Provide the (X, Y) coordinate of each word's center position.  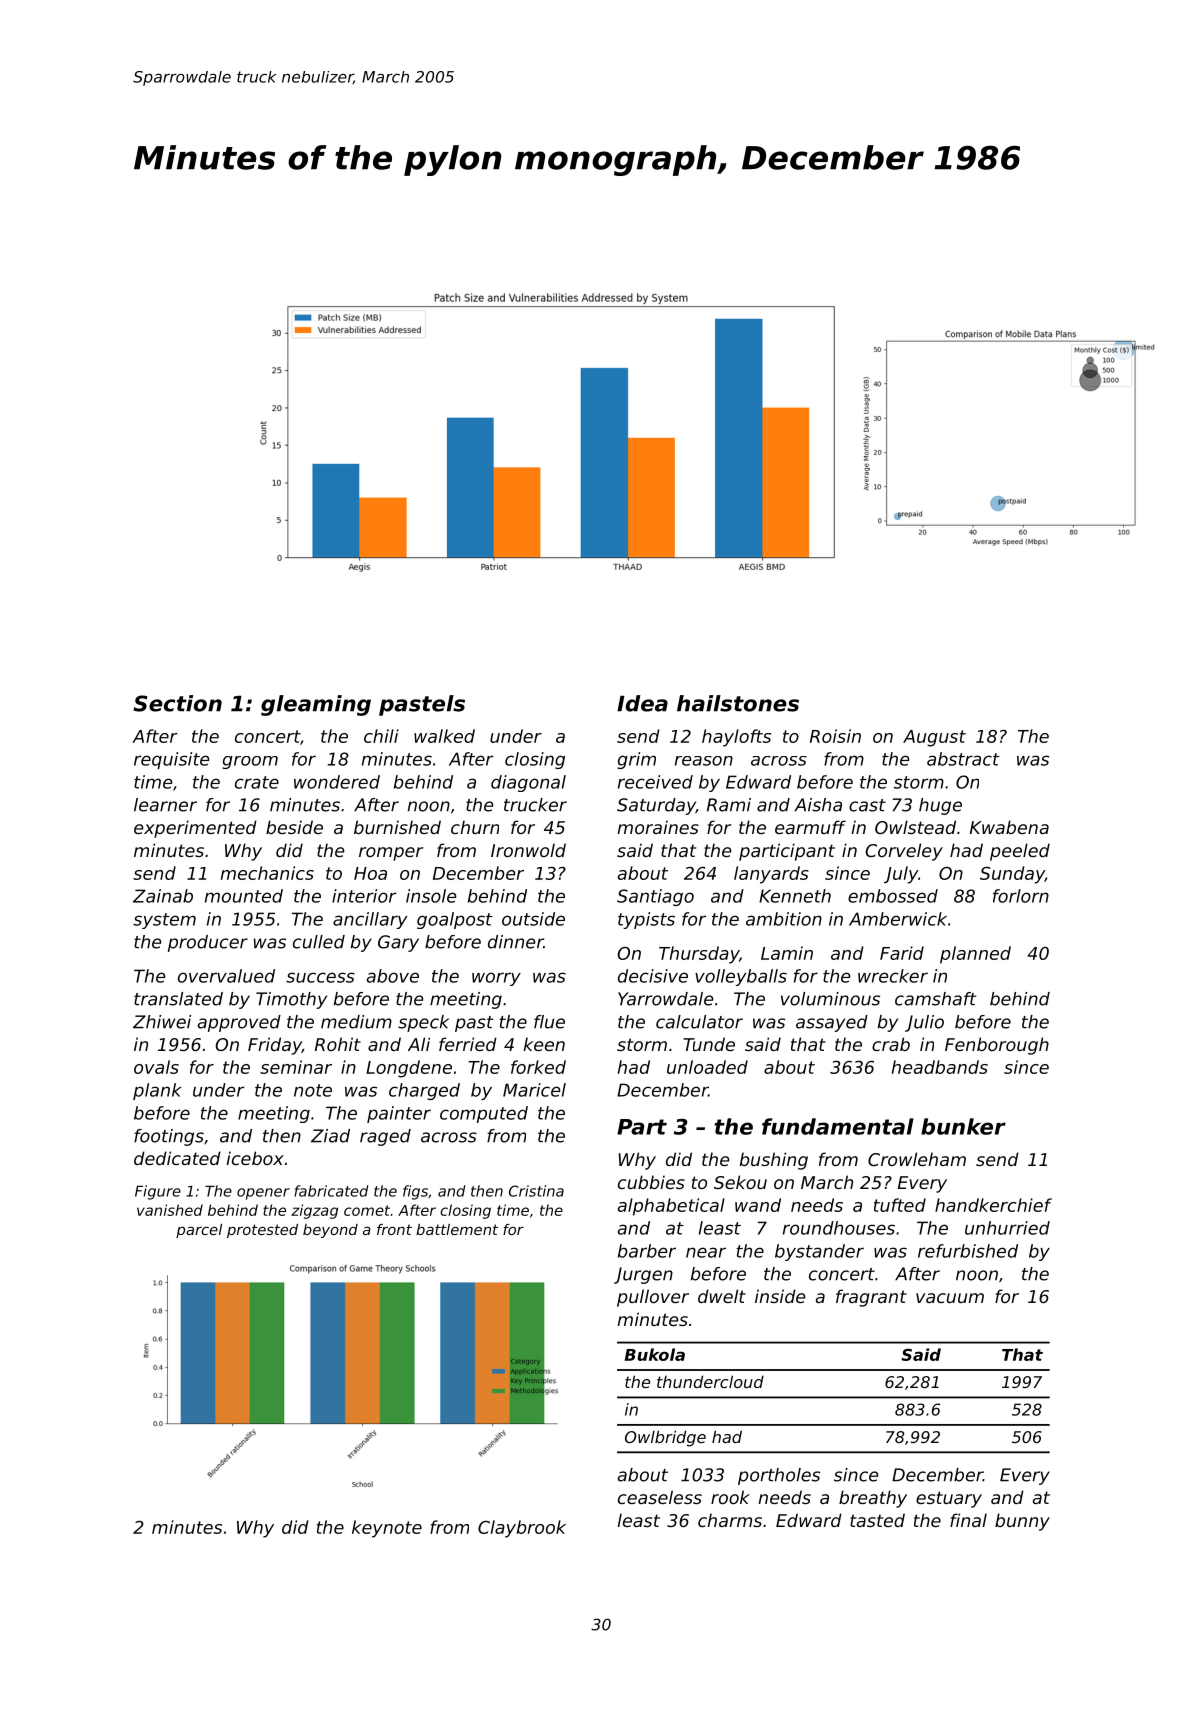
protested (262, 1231)
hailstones (738, 703)
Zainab (163, 896)
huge (940, 806)
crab (891, 1044)
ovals (156, 1067)
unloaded (707, 1067)
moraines (658, 827)
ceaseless (660, 1497)
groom (250, 762)
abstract (963, 759)
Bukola (654, 1354)
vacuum (950, 1298)
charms (730, 1520)
